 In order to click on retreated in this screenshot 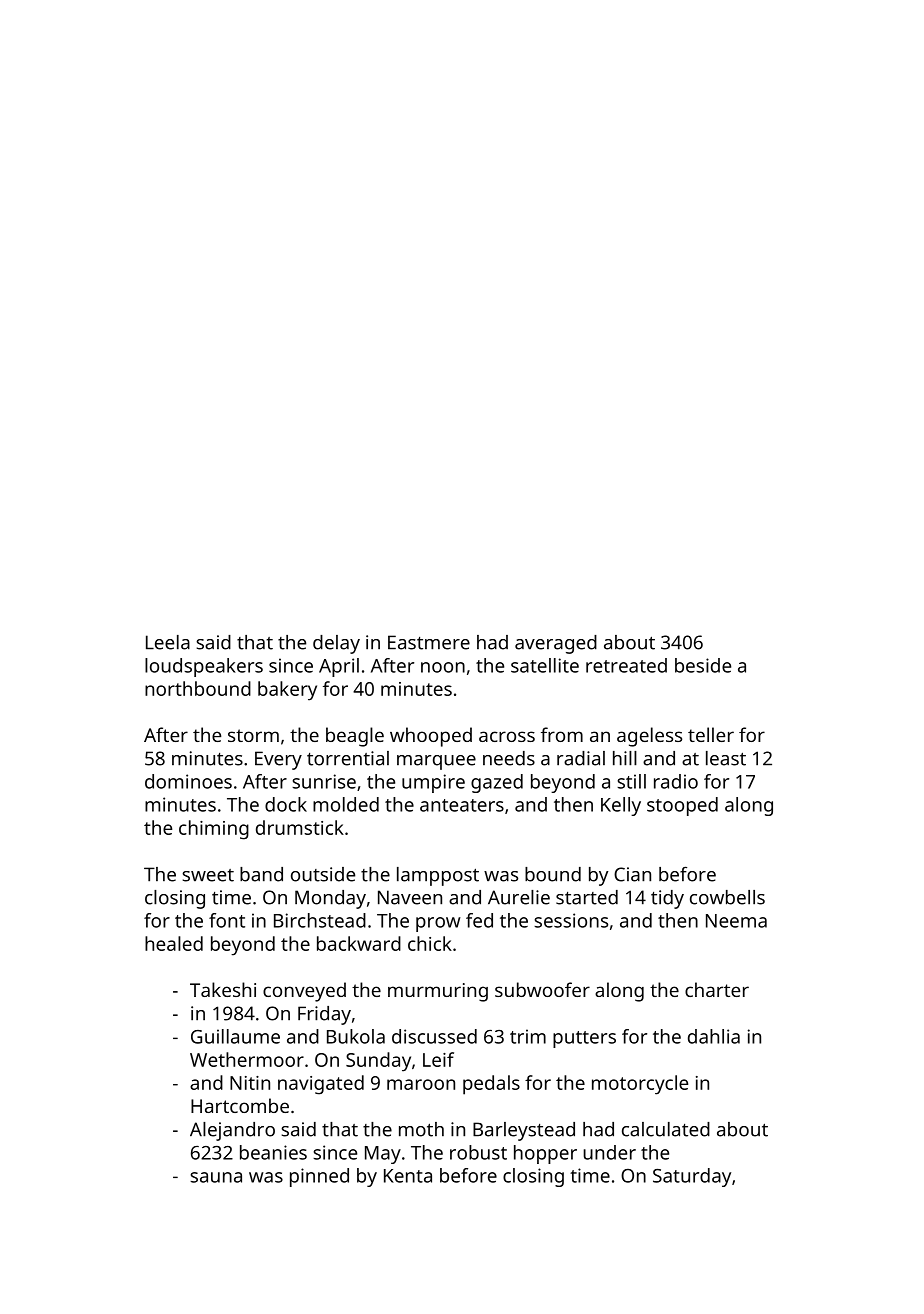, I will do `click(626, 665)`.
